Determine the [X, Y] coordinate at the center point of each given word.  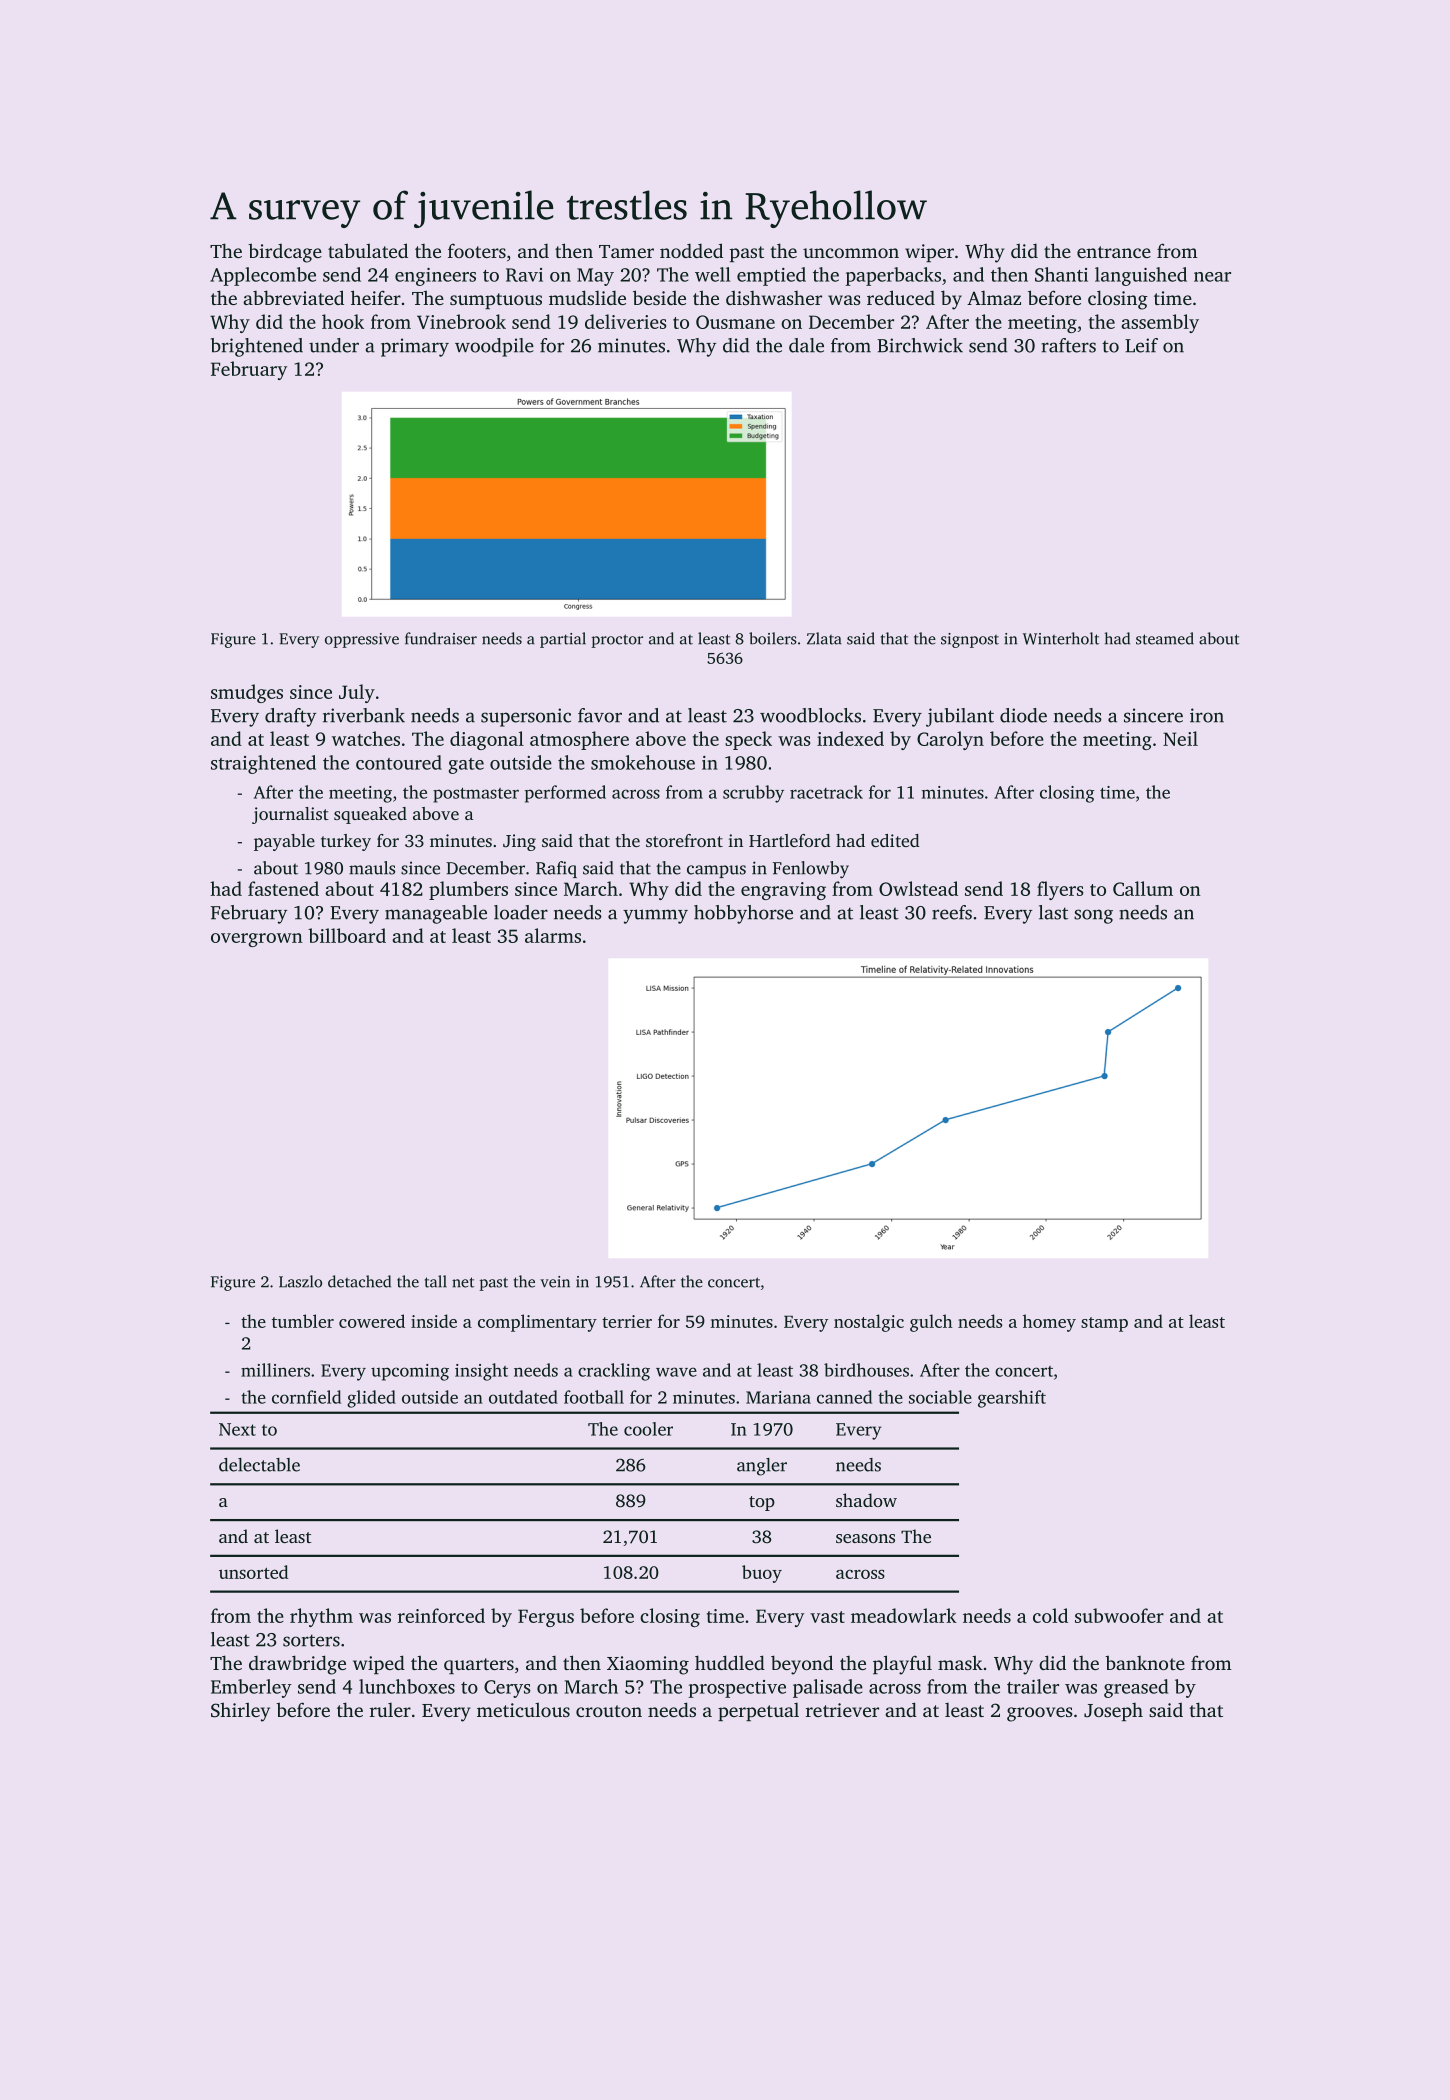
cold [1050, 1615]
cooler [648, 1429]
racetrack [826, 792]
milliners [275, 1370]
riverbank [364, 715]
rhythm [321, 1617]
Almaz [994, 298]
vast [827, 1617]
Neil [1180, 738]
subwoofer [1119, 1615]
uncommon [851, 253]
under [334, 345]
